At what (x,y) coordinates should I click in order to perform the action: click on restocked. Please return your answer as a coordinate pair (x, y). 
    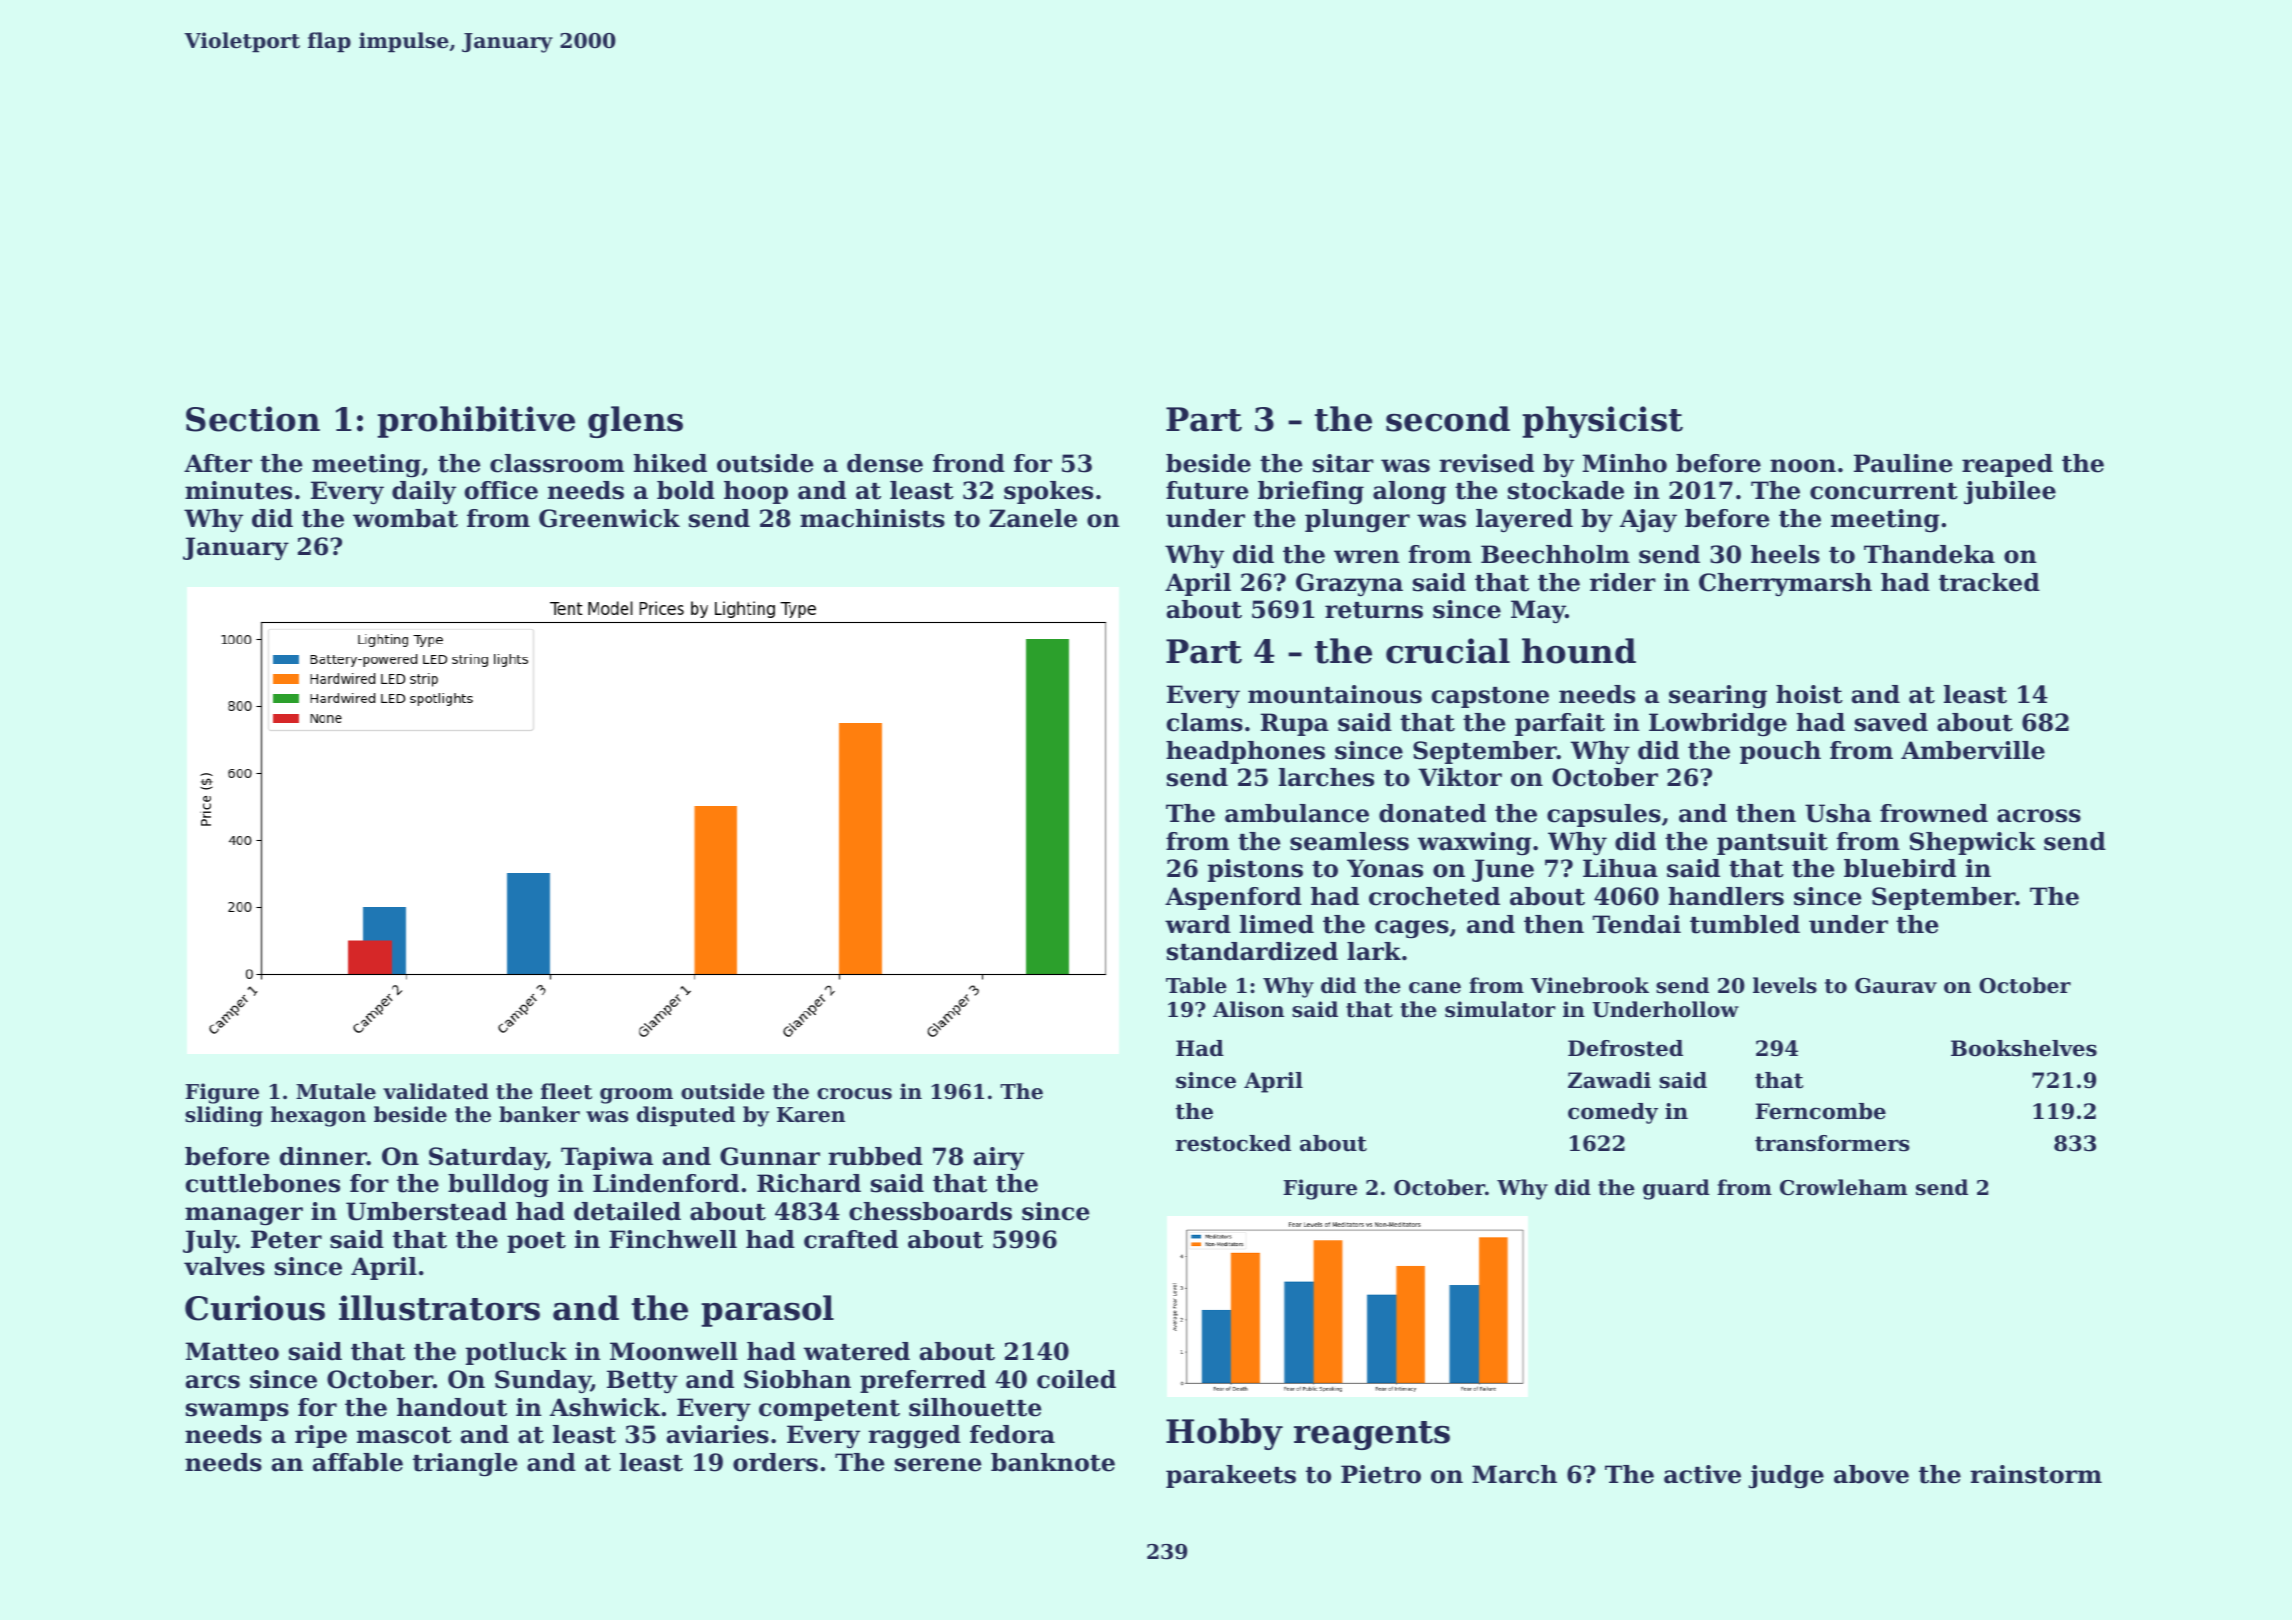
    Looking at the image, I should click on (1233, 1143).
